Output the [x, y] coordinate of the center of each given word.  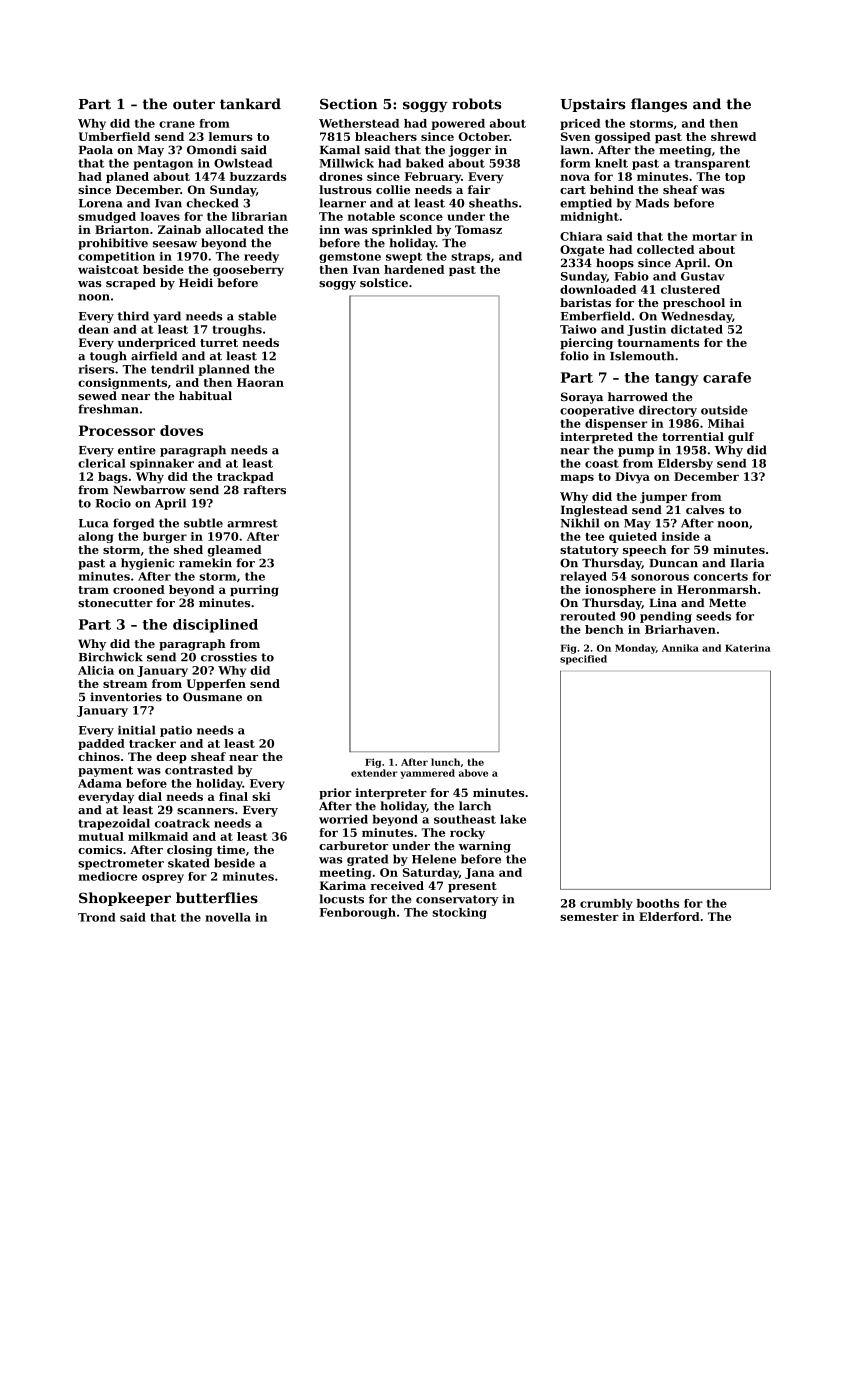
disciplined [215, 626]
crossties [229, 657]
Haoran [260, 382]
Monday [635, 649]
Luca [93, 523]
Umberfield [114, 136]
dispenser [616, 424]
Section [349, 104]
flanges [659, 105]
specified [583, 660]
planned [224, 370]
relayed [584, 577]
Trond [97, 917]
